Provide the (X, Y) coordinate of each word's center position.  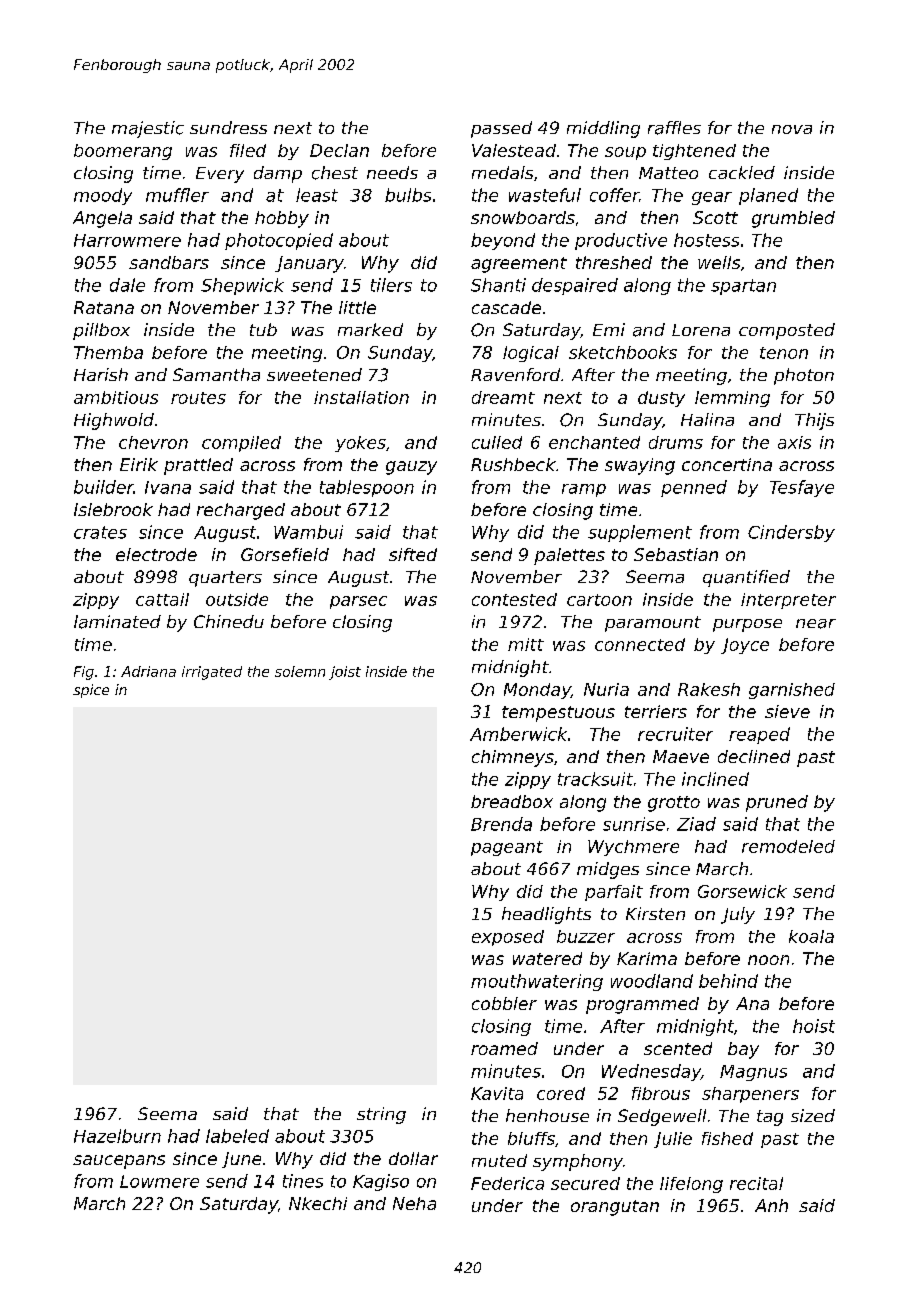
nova (792, 129)
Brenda (501, 824)
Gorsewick (742, 891)
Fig (84, 673)
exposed (508, 938)
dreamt (503, 397)
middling (603, 129)
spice (91, 691)
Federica (507, 1183)
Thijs (814, 421)
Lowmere (159, 1181)
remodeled (788, 846)
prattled (198, 466)
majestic (148, 129)
